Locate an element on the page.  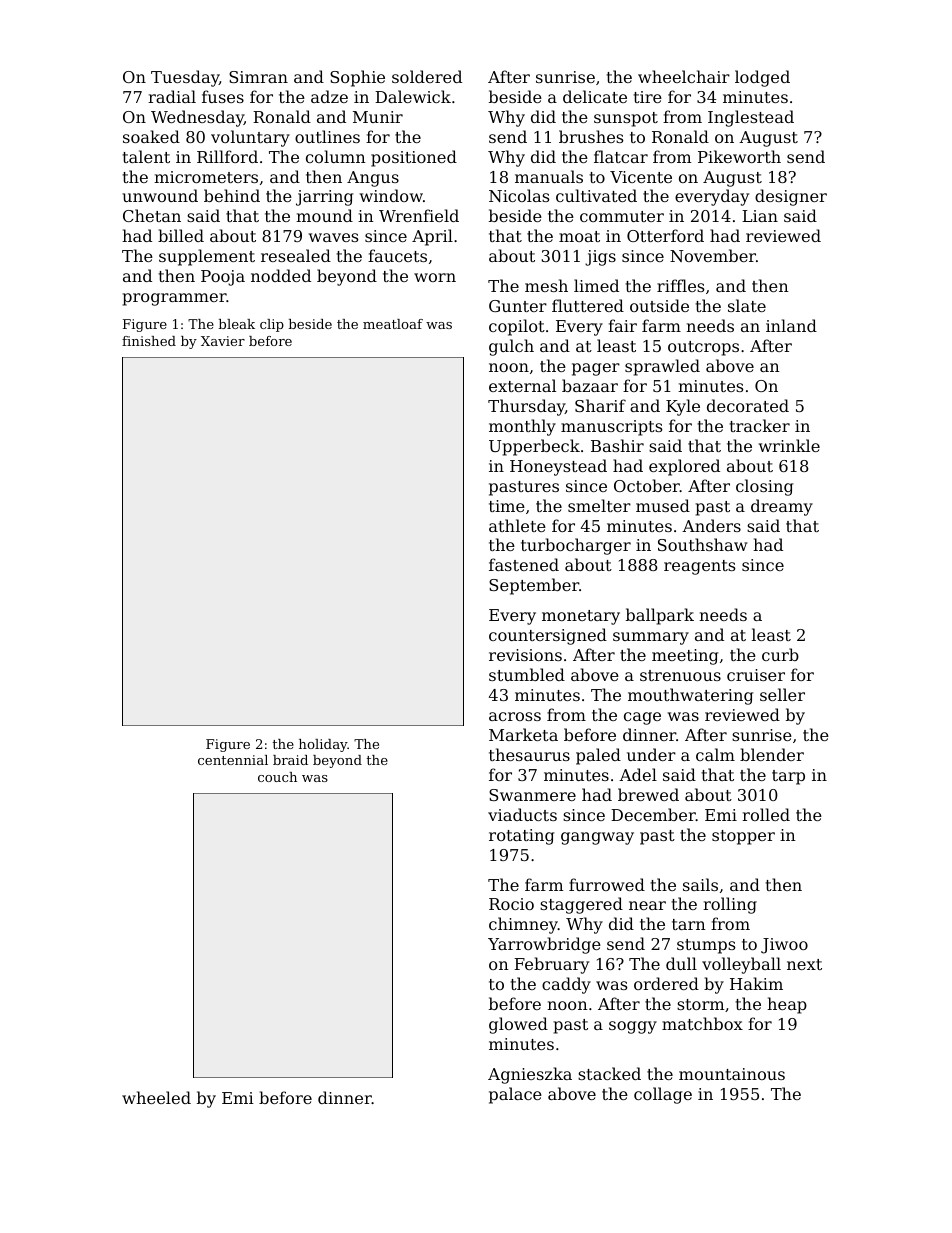
designer is located at coordinates (791, 197).
